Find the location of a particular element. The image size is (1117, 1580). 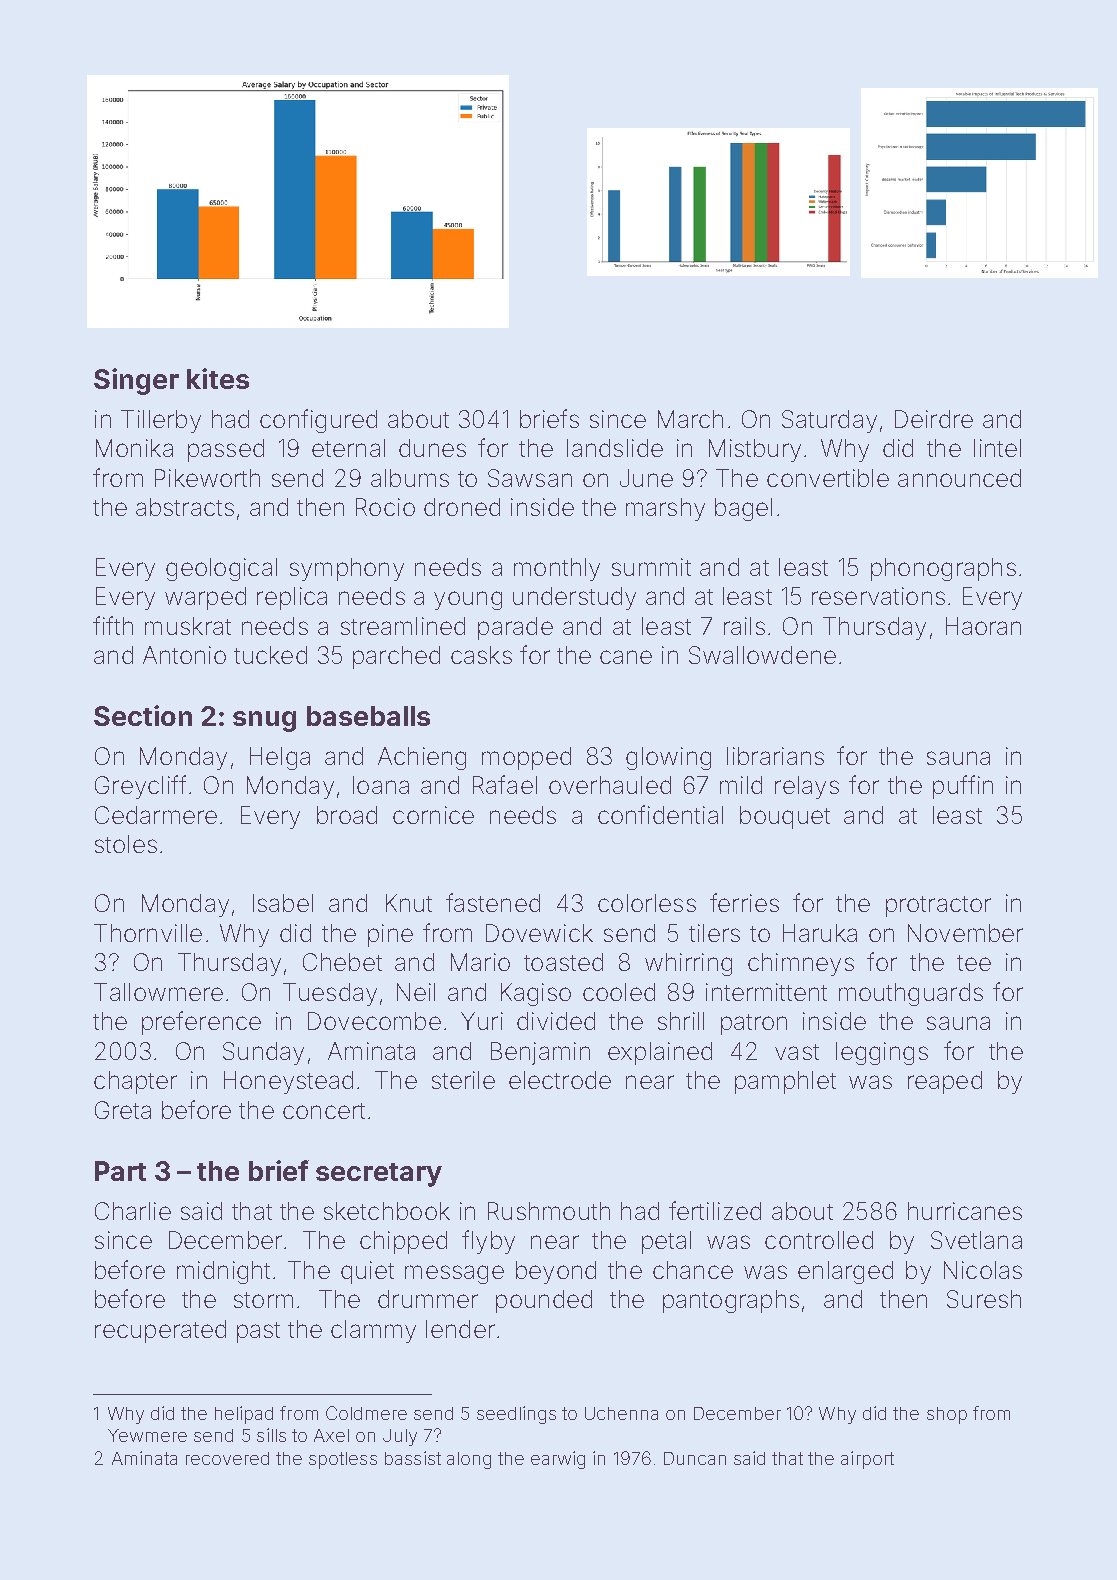

tee is located at coordinates (974, 963).
